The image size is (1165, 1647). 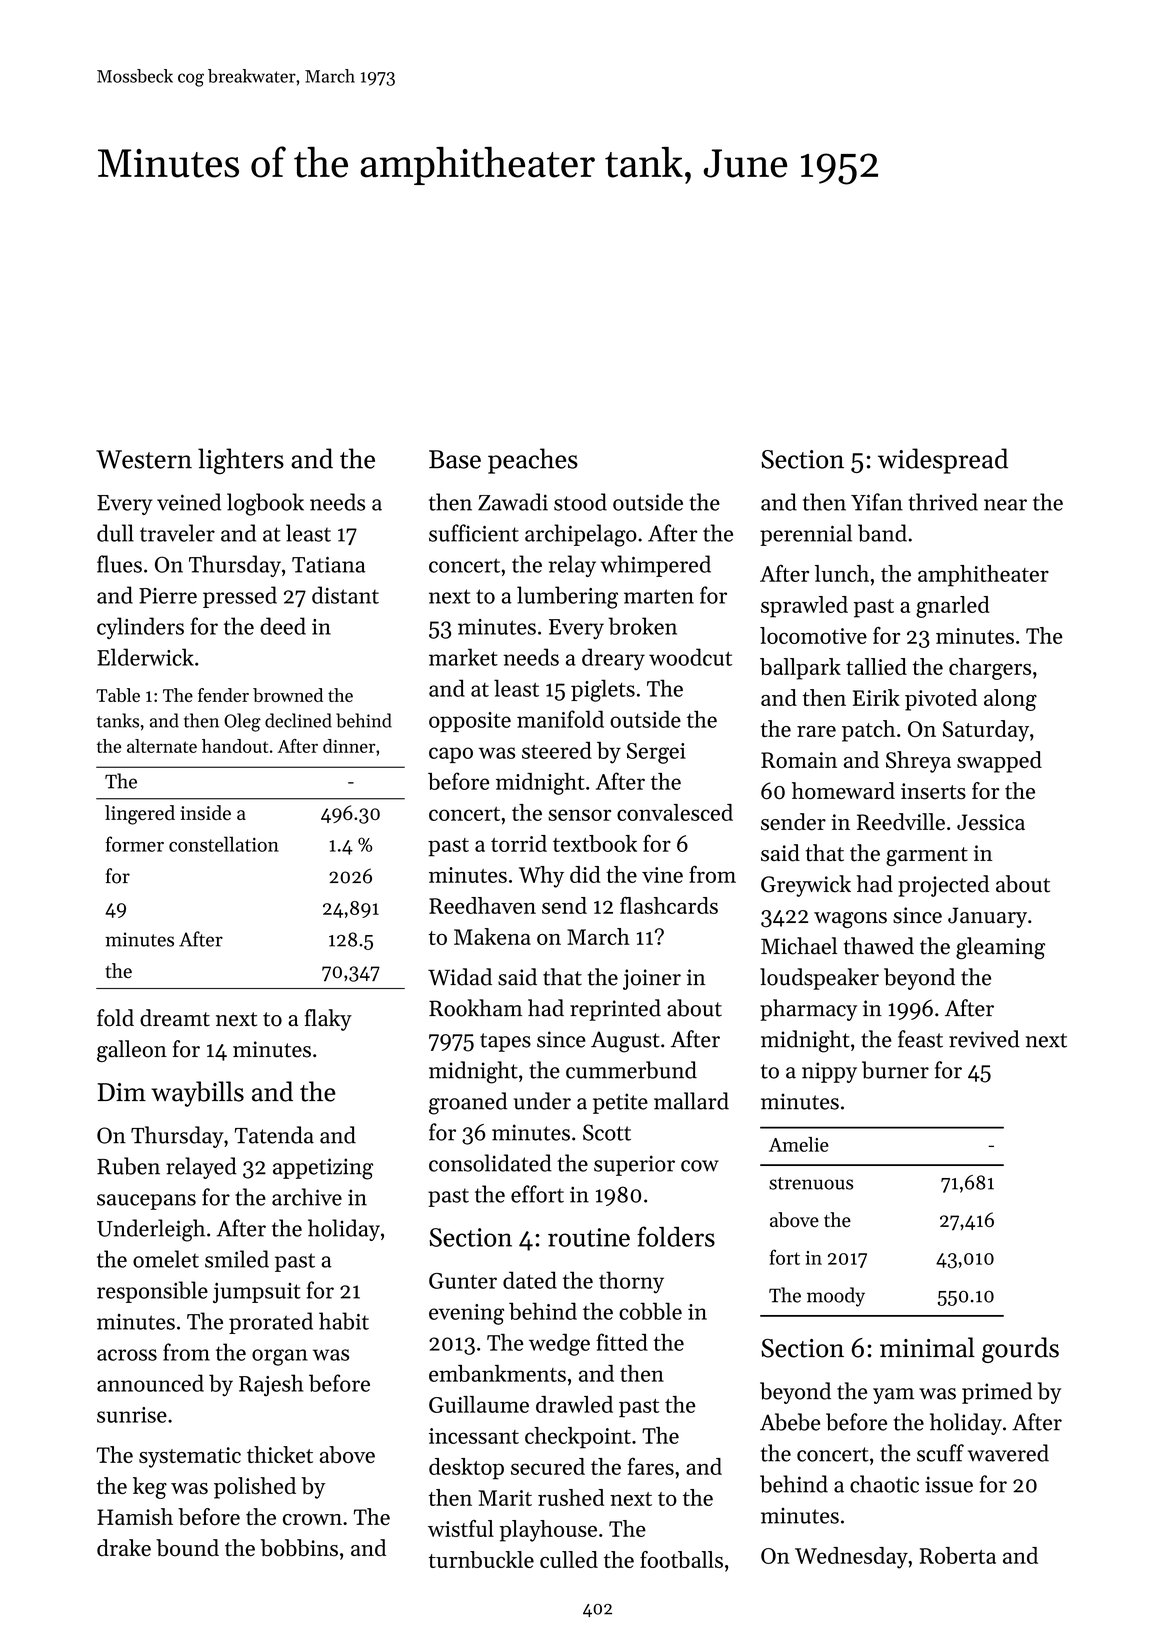 What do you see at coordinates (533, 461) in the screenshot?
I see `peaches` at bounding box center [533, 461].
